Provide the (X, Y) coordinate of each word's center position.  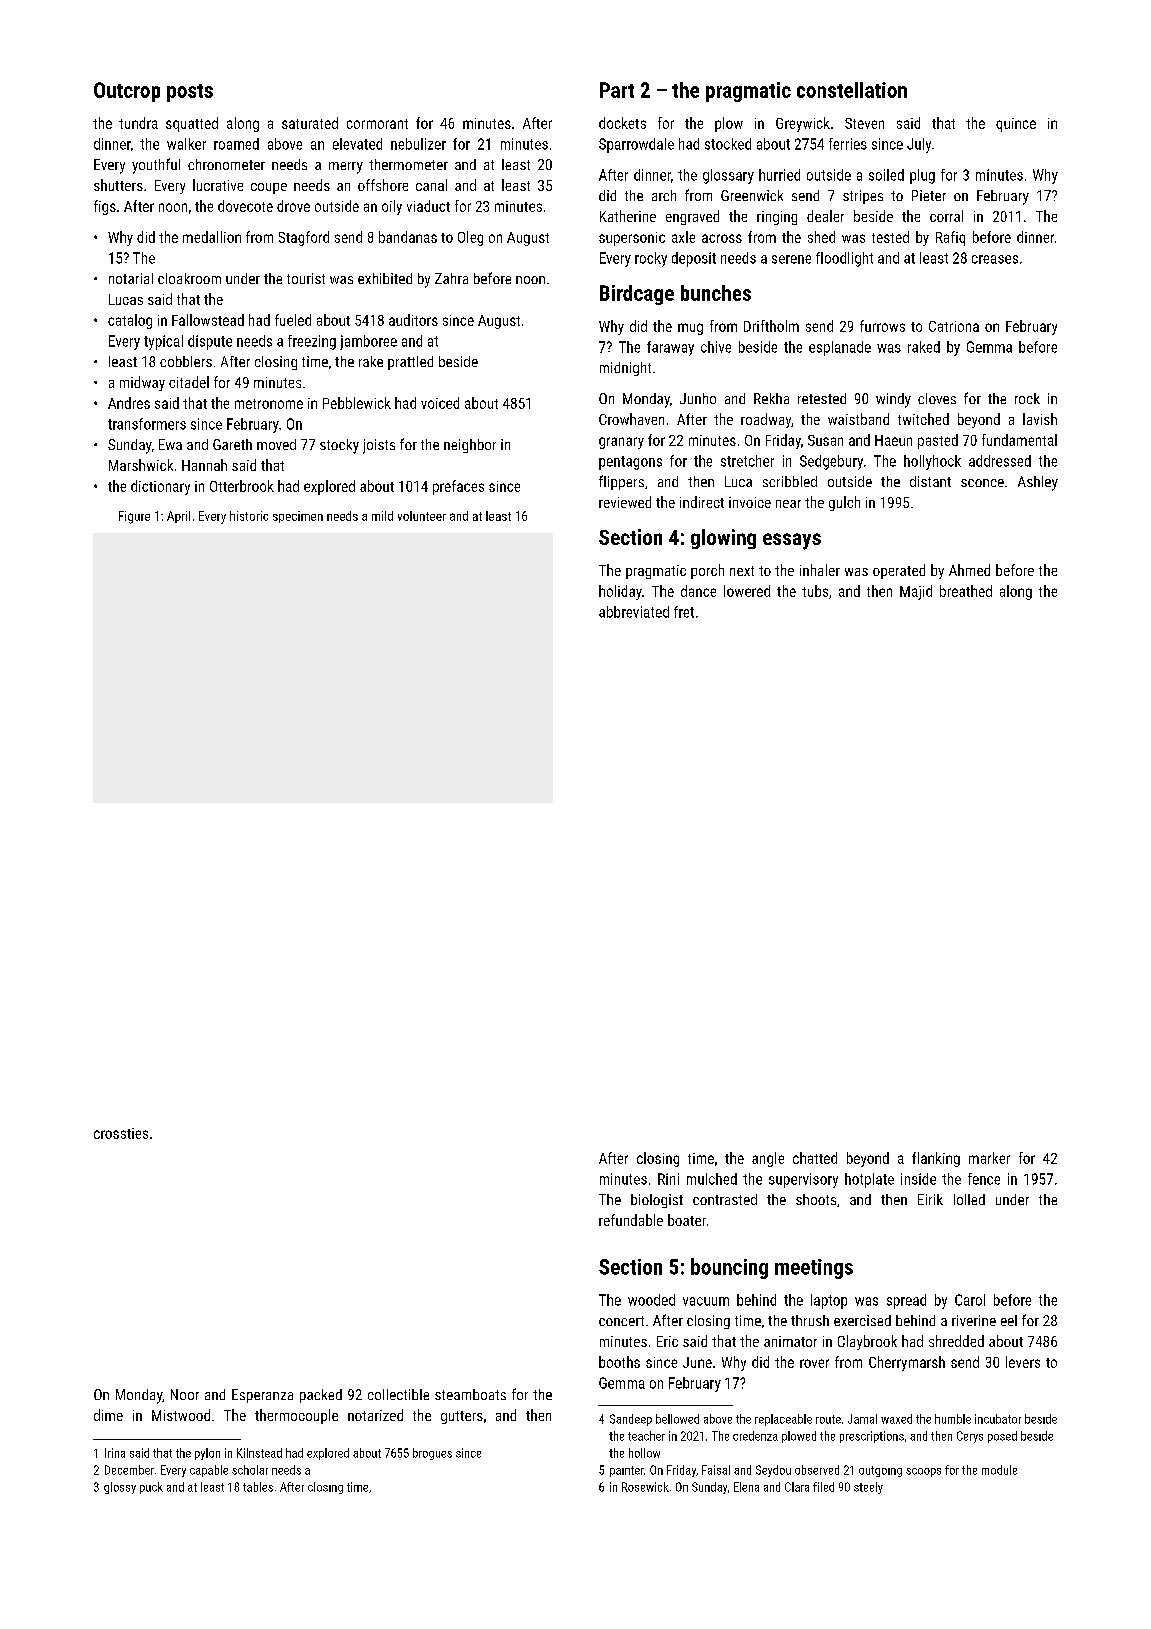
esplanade (840, 348)
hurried (779, 175)
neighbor (470, 446)
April (178, 517)
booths (619, 1362)
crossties (121, 1133)
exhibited (385, 278)
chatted (815, 1158)
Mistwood (181, 1415)
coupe (269, 188)
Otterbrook (242, 486)
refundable (631, 1220)
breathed (966, 591)
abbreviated (634, 612)
